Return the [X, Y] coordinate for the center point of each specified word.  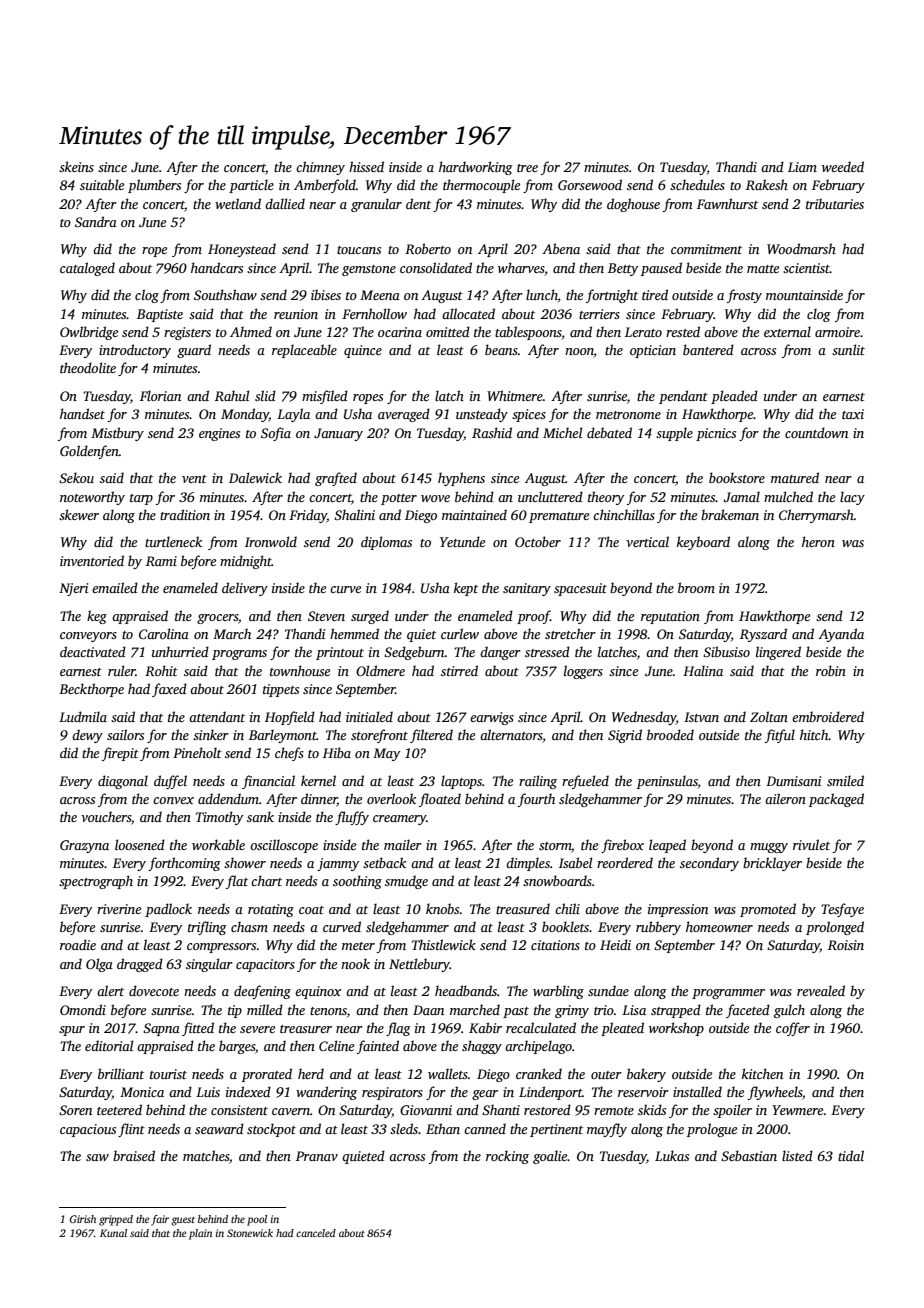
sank [260, 816]
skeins [76, 166]
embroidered [828, 716]
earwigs [492, 718]
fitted [198, 1029]
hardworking [476, 168]
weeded [843, 166]
